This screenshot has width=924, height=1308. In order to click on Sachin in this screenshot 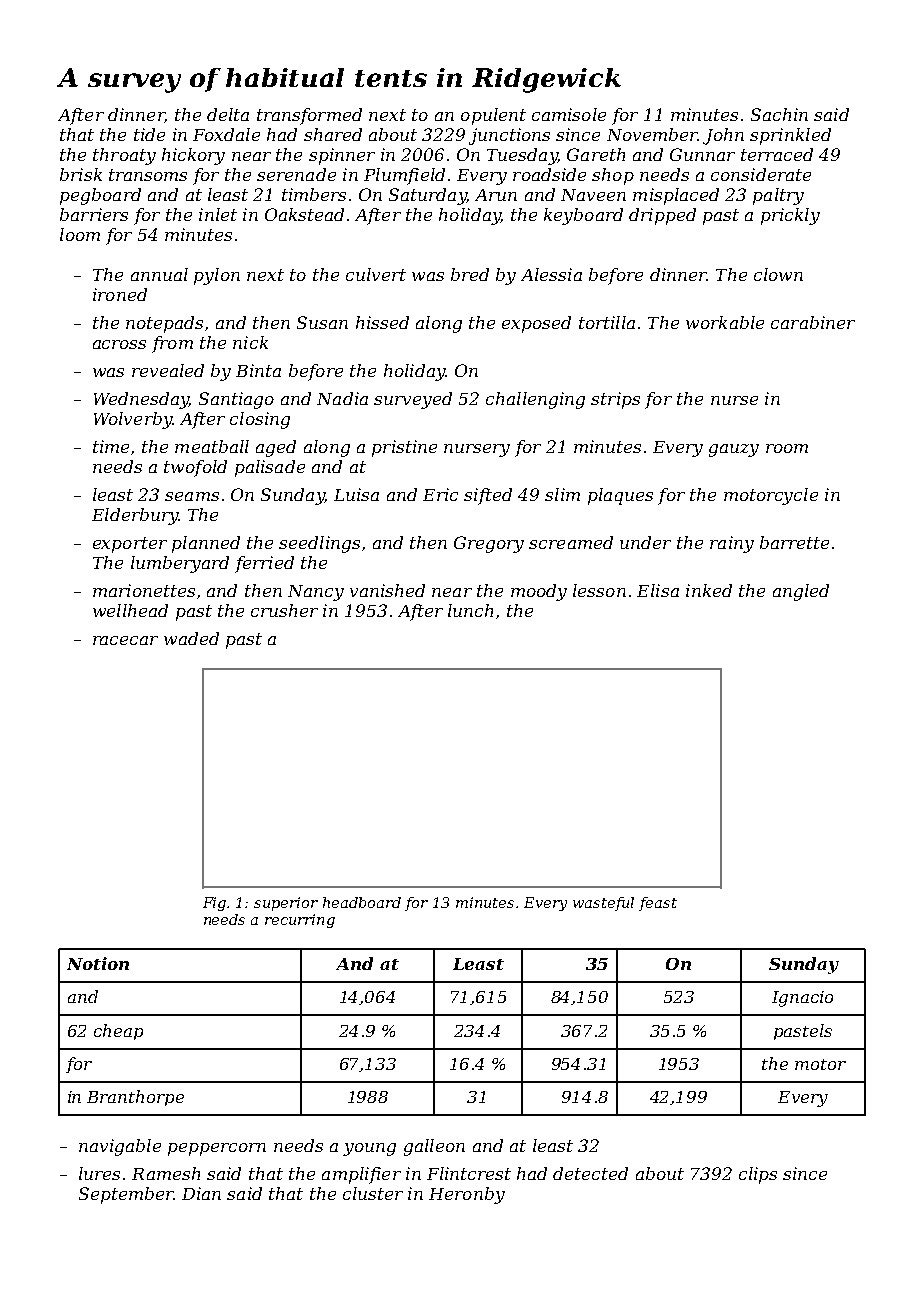, I will do `click(779, 114)`.
